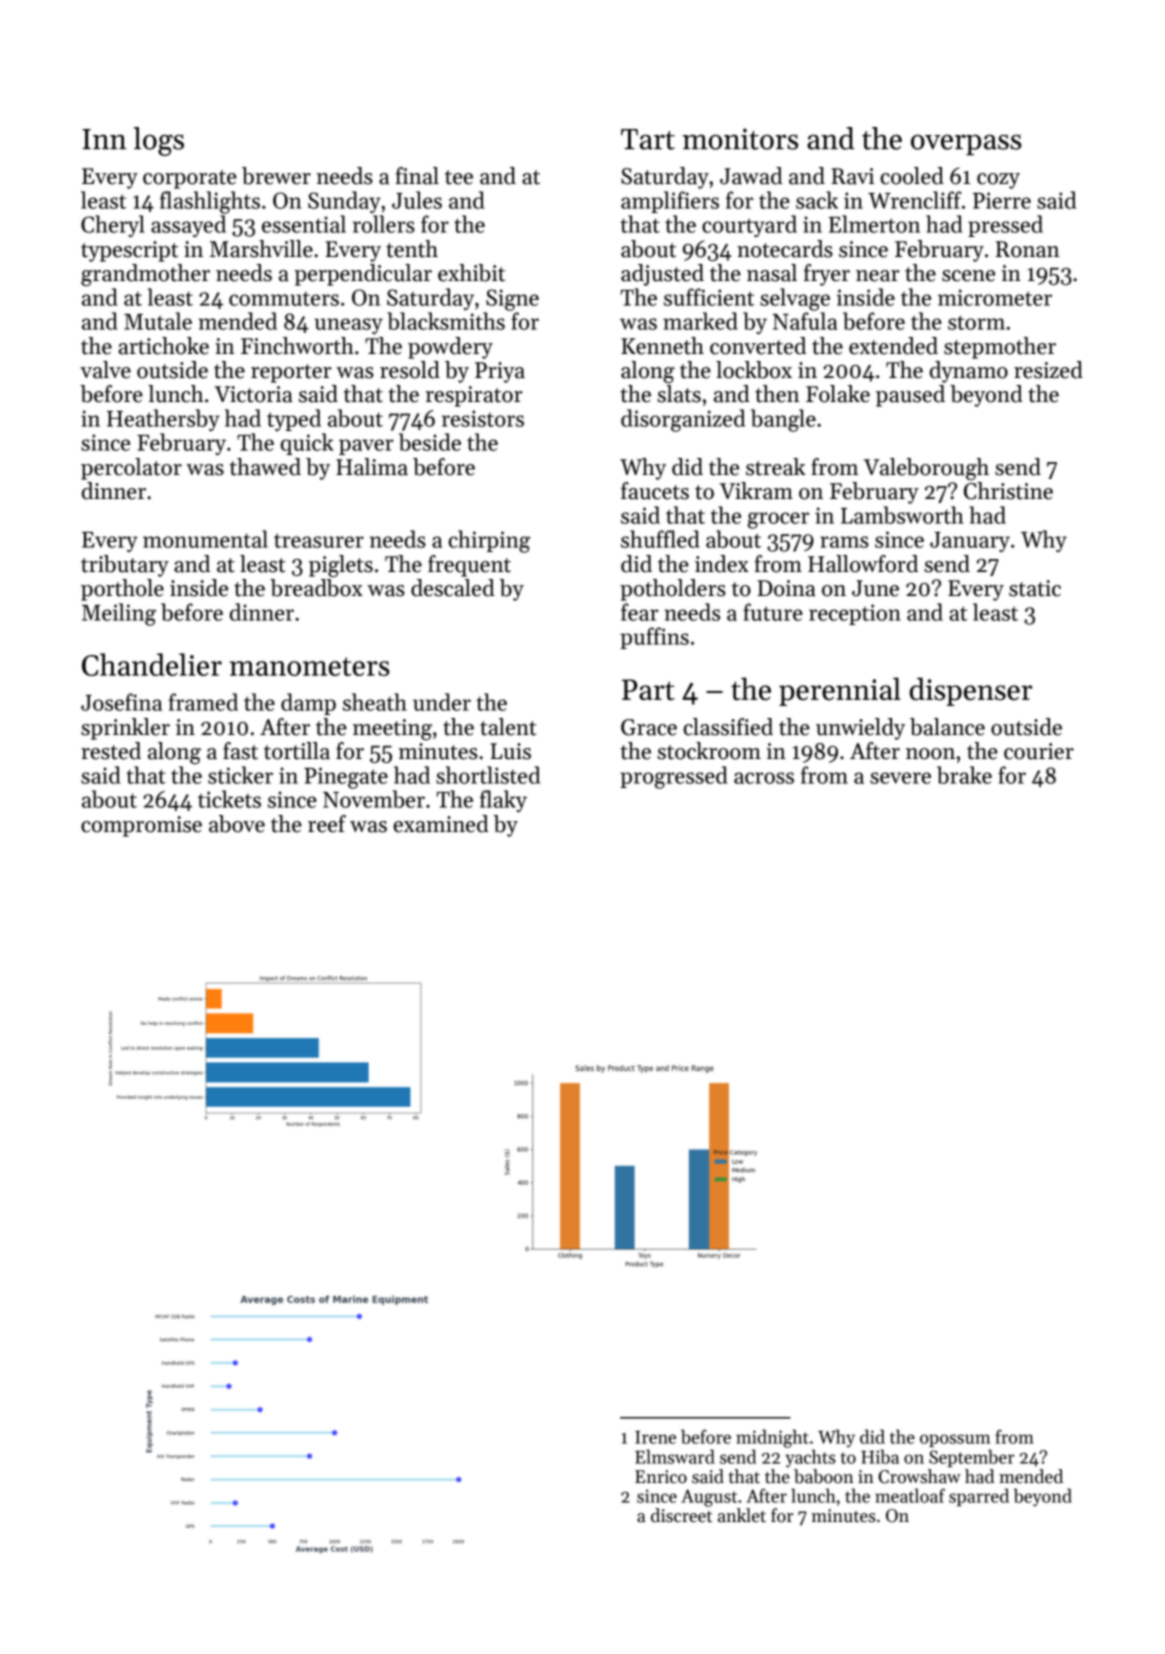 Image resolution: width=1165 pixels, height=1654 pixels. I want to click on assayed, so click(188, 226).
